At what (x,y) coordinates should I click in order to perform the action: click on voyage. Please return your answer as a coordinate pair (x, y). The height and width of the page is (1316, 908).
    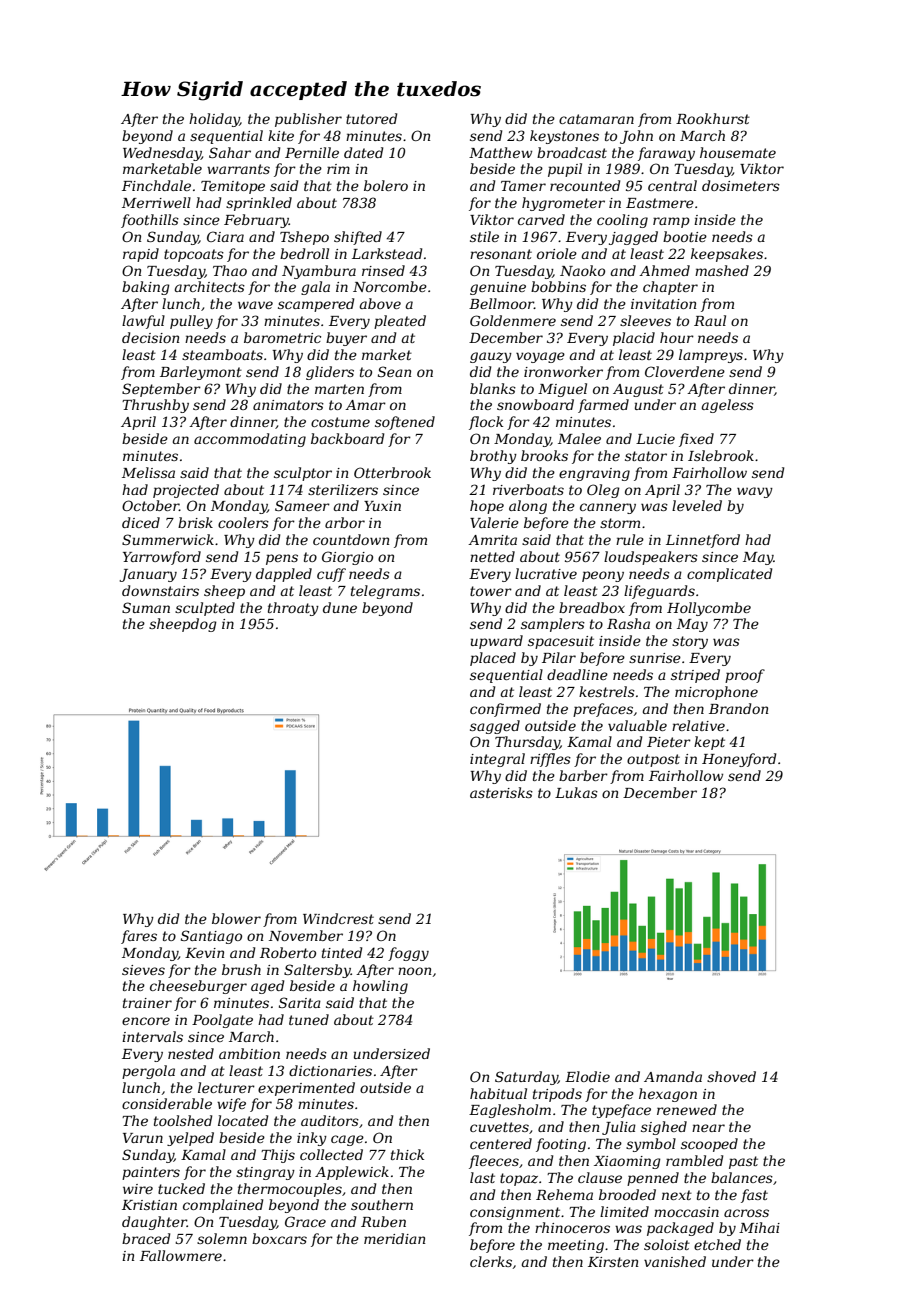
    Looking at the image, I should click on (540, 357).
